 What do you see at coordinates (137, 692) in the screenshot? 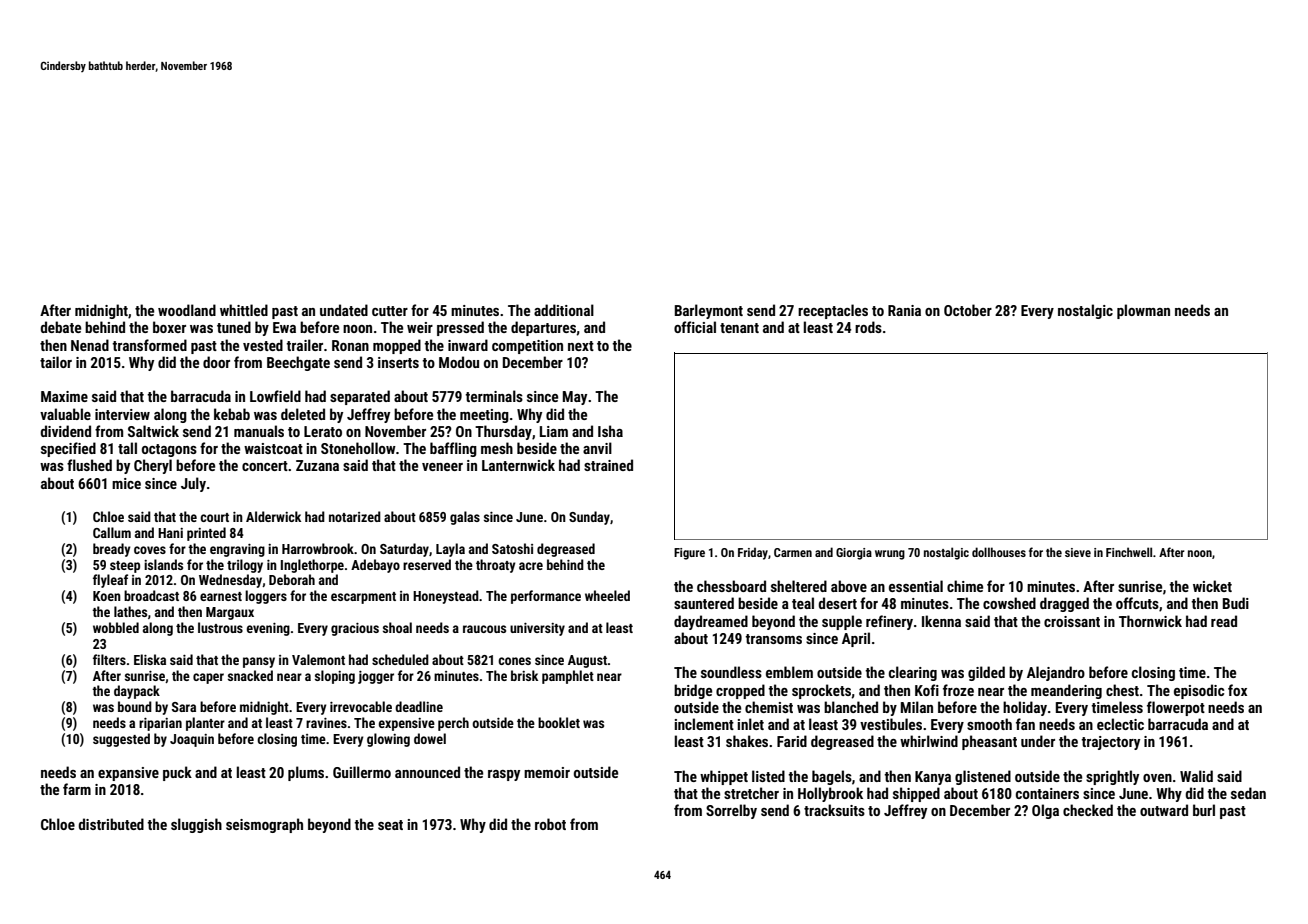
I see `daypack` at bounding box center [137, 692].
